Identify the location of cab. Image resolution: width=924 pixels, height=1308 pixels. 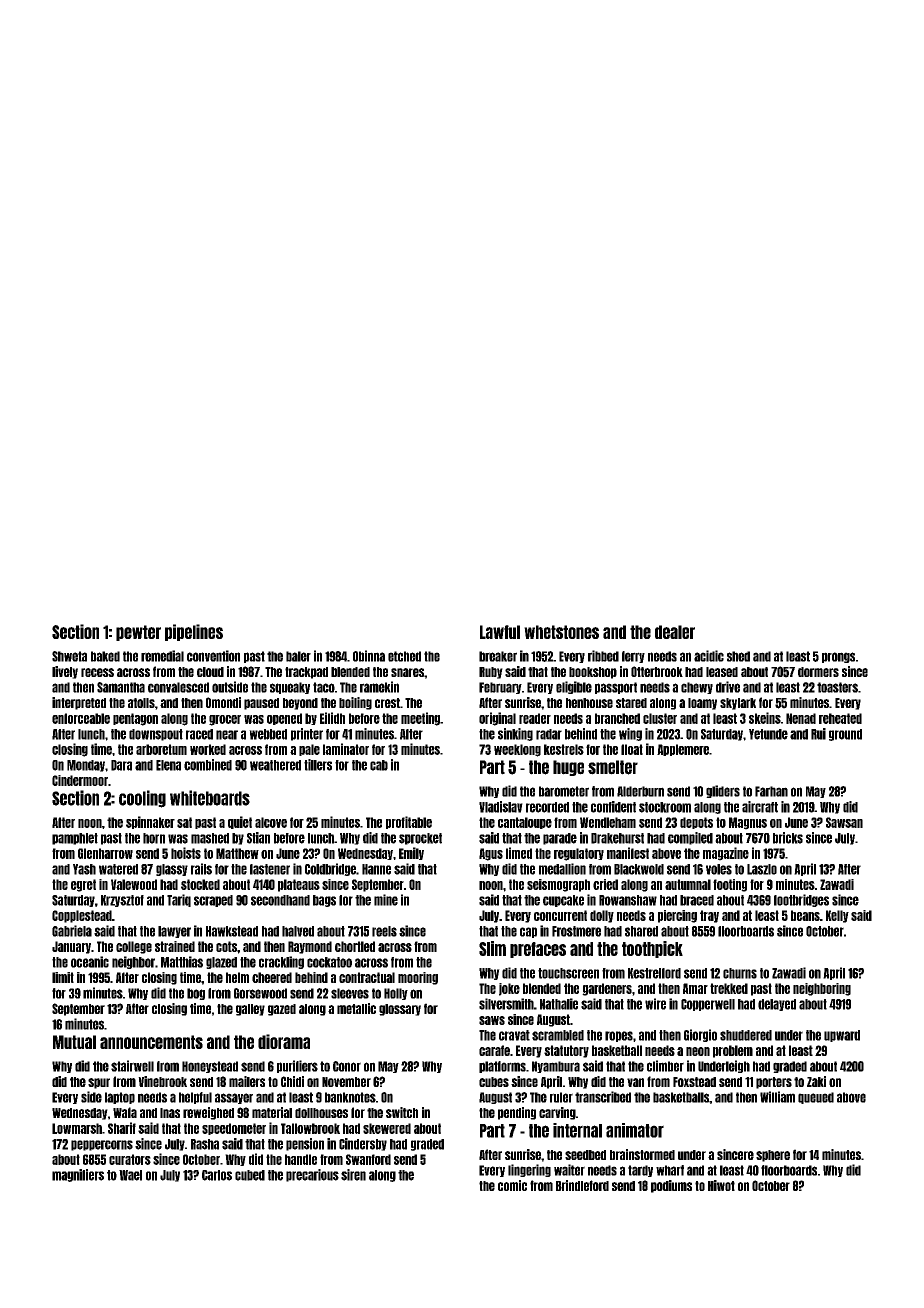
(379, 765).
